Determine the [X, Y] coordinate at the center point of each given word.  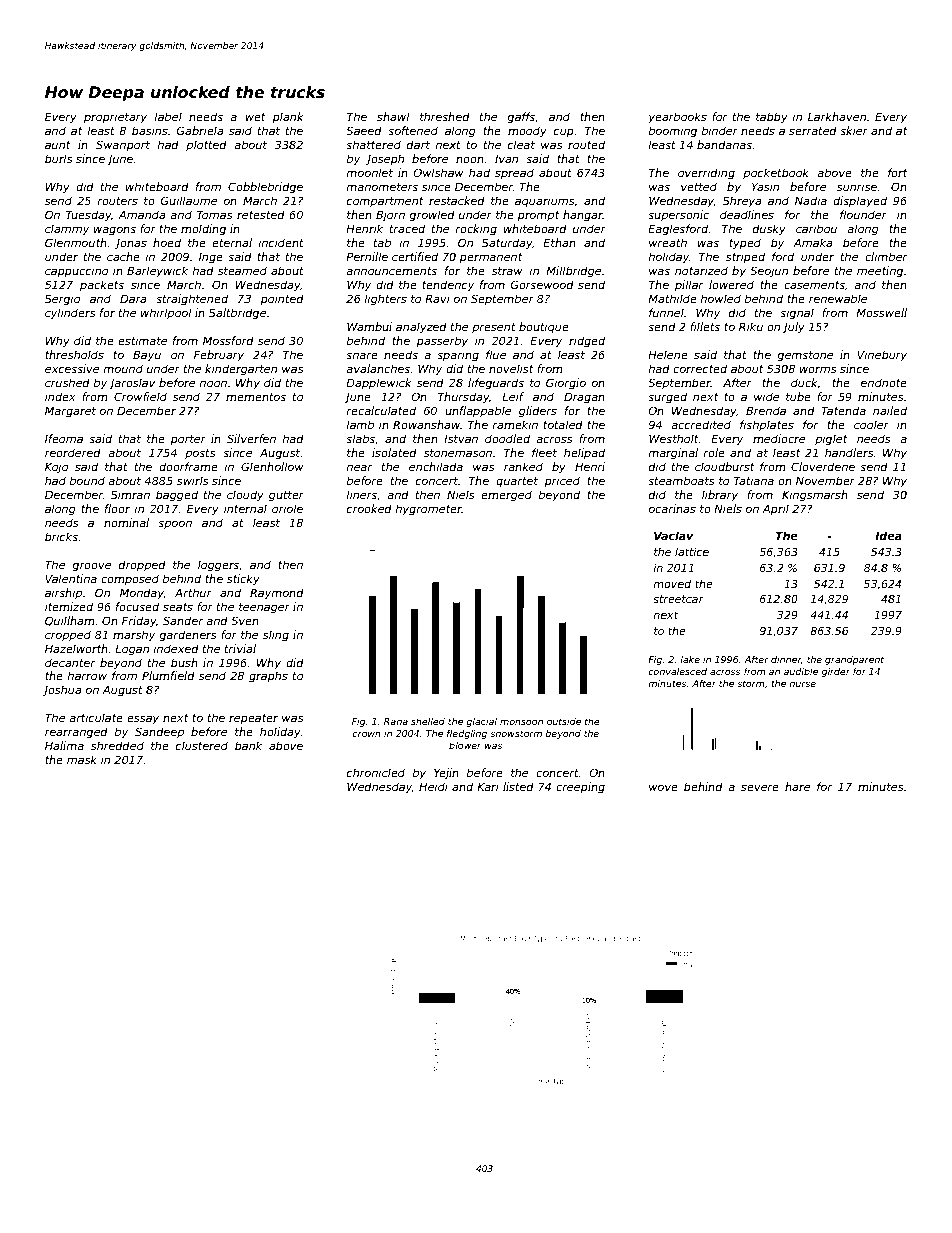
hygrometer [428, 510]
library [720, 496]
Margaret [70, 412]
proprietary [115, 118]
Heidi [433, 786]
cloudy [245, 496]
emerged [506, 496]
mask [82, 759]
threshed [445, 116]
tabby [772, 118]
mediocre [779, 438]
